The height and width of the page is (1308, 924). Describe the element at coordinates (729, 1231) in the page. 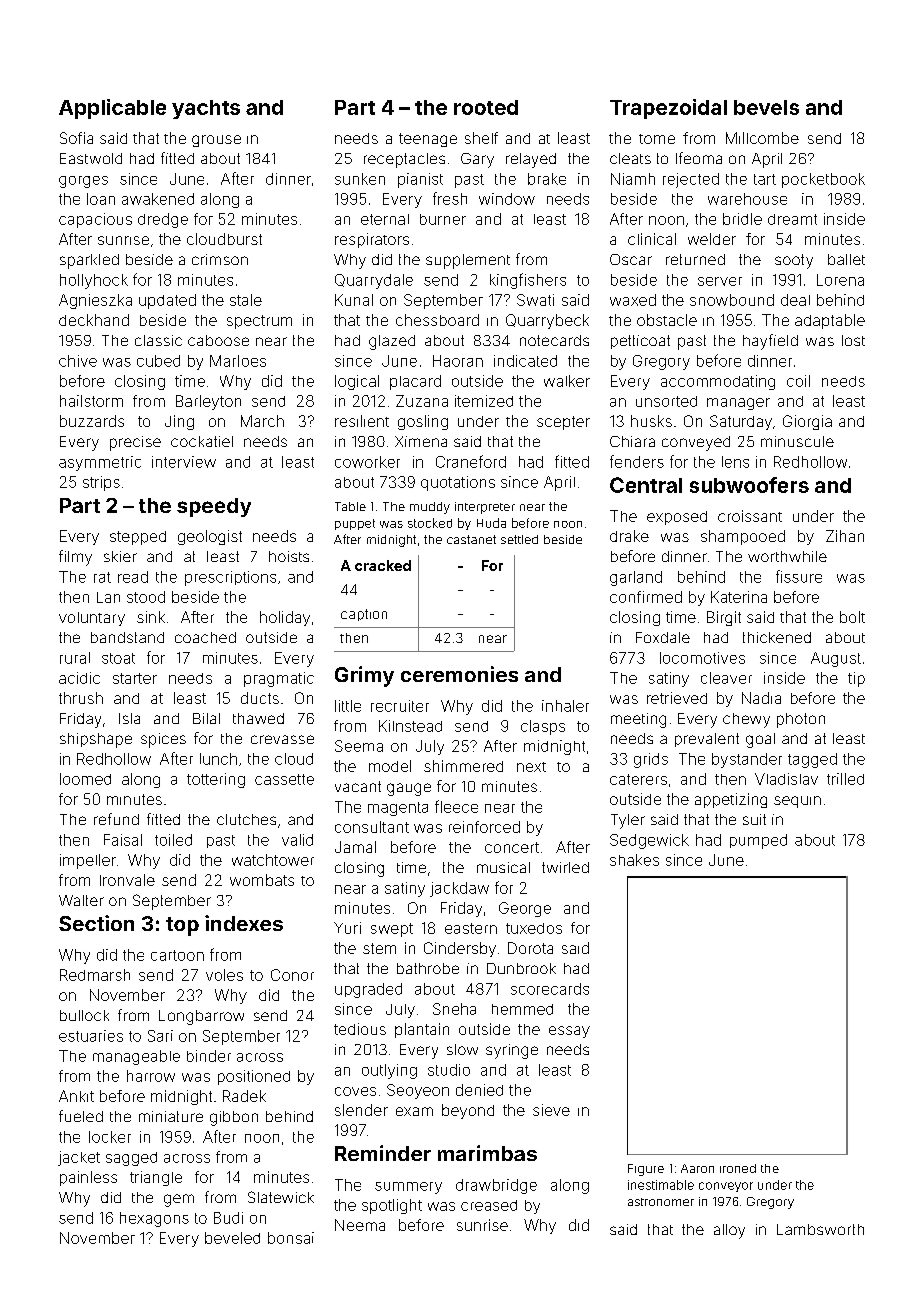

I see `alloy` at that location.
